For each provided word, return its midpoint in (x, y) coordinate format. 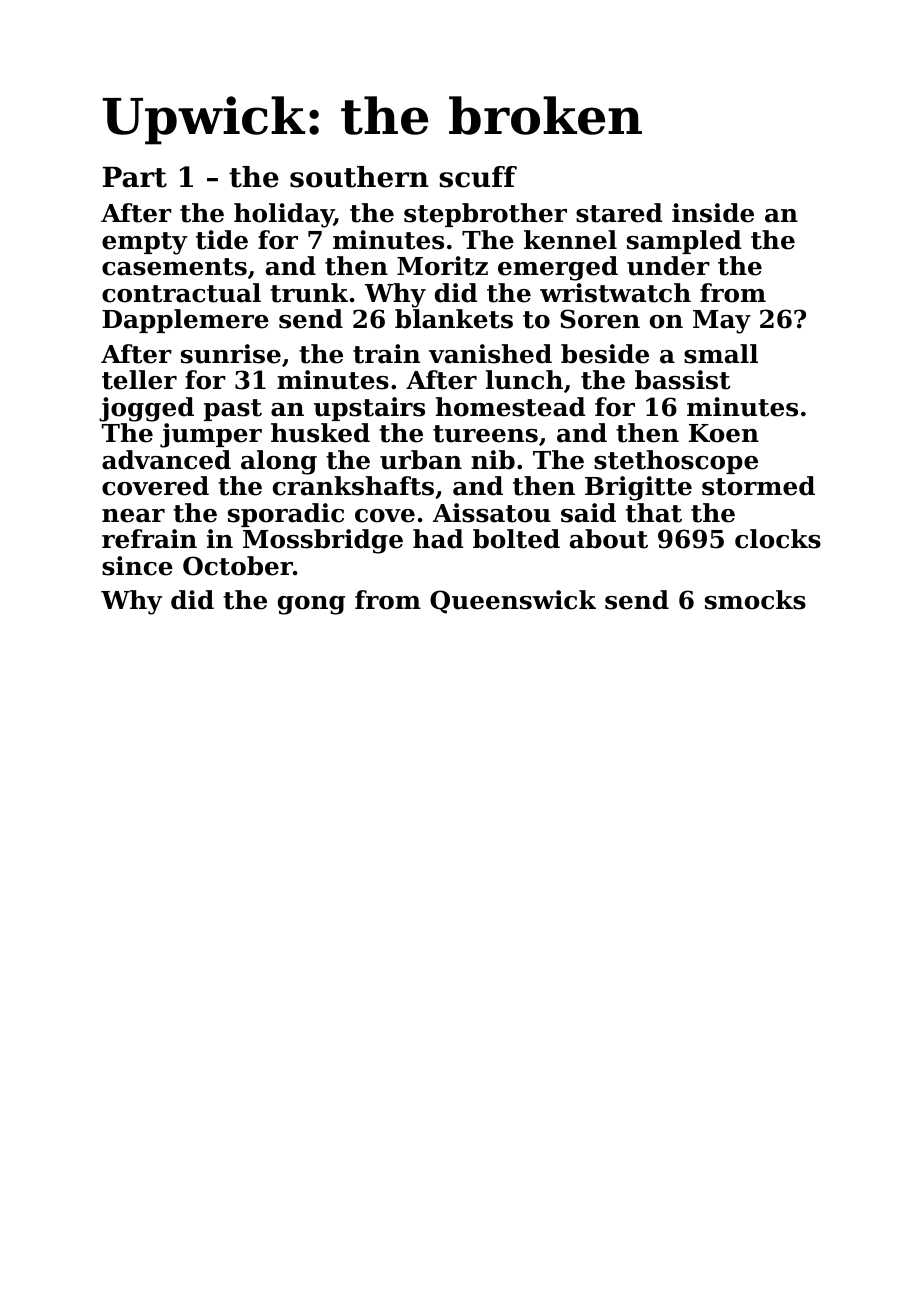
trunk (309, 293)
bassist (682, 380)
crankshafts (353, 486)
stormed (758, 486)
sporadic (286, 515)
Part (135, 177)
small (721, 354)
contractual (181, 293)
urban (421, 460)
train (386, 354)
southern (359, 177)
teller (139, 380)
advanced (166, 460)
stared (619, 213)
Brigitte (638, 488)
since (137, 566)
